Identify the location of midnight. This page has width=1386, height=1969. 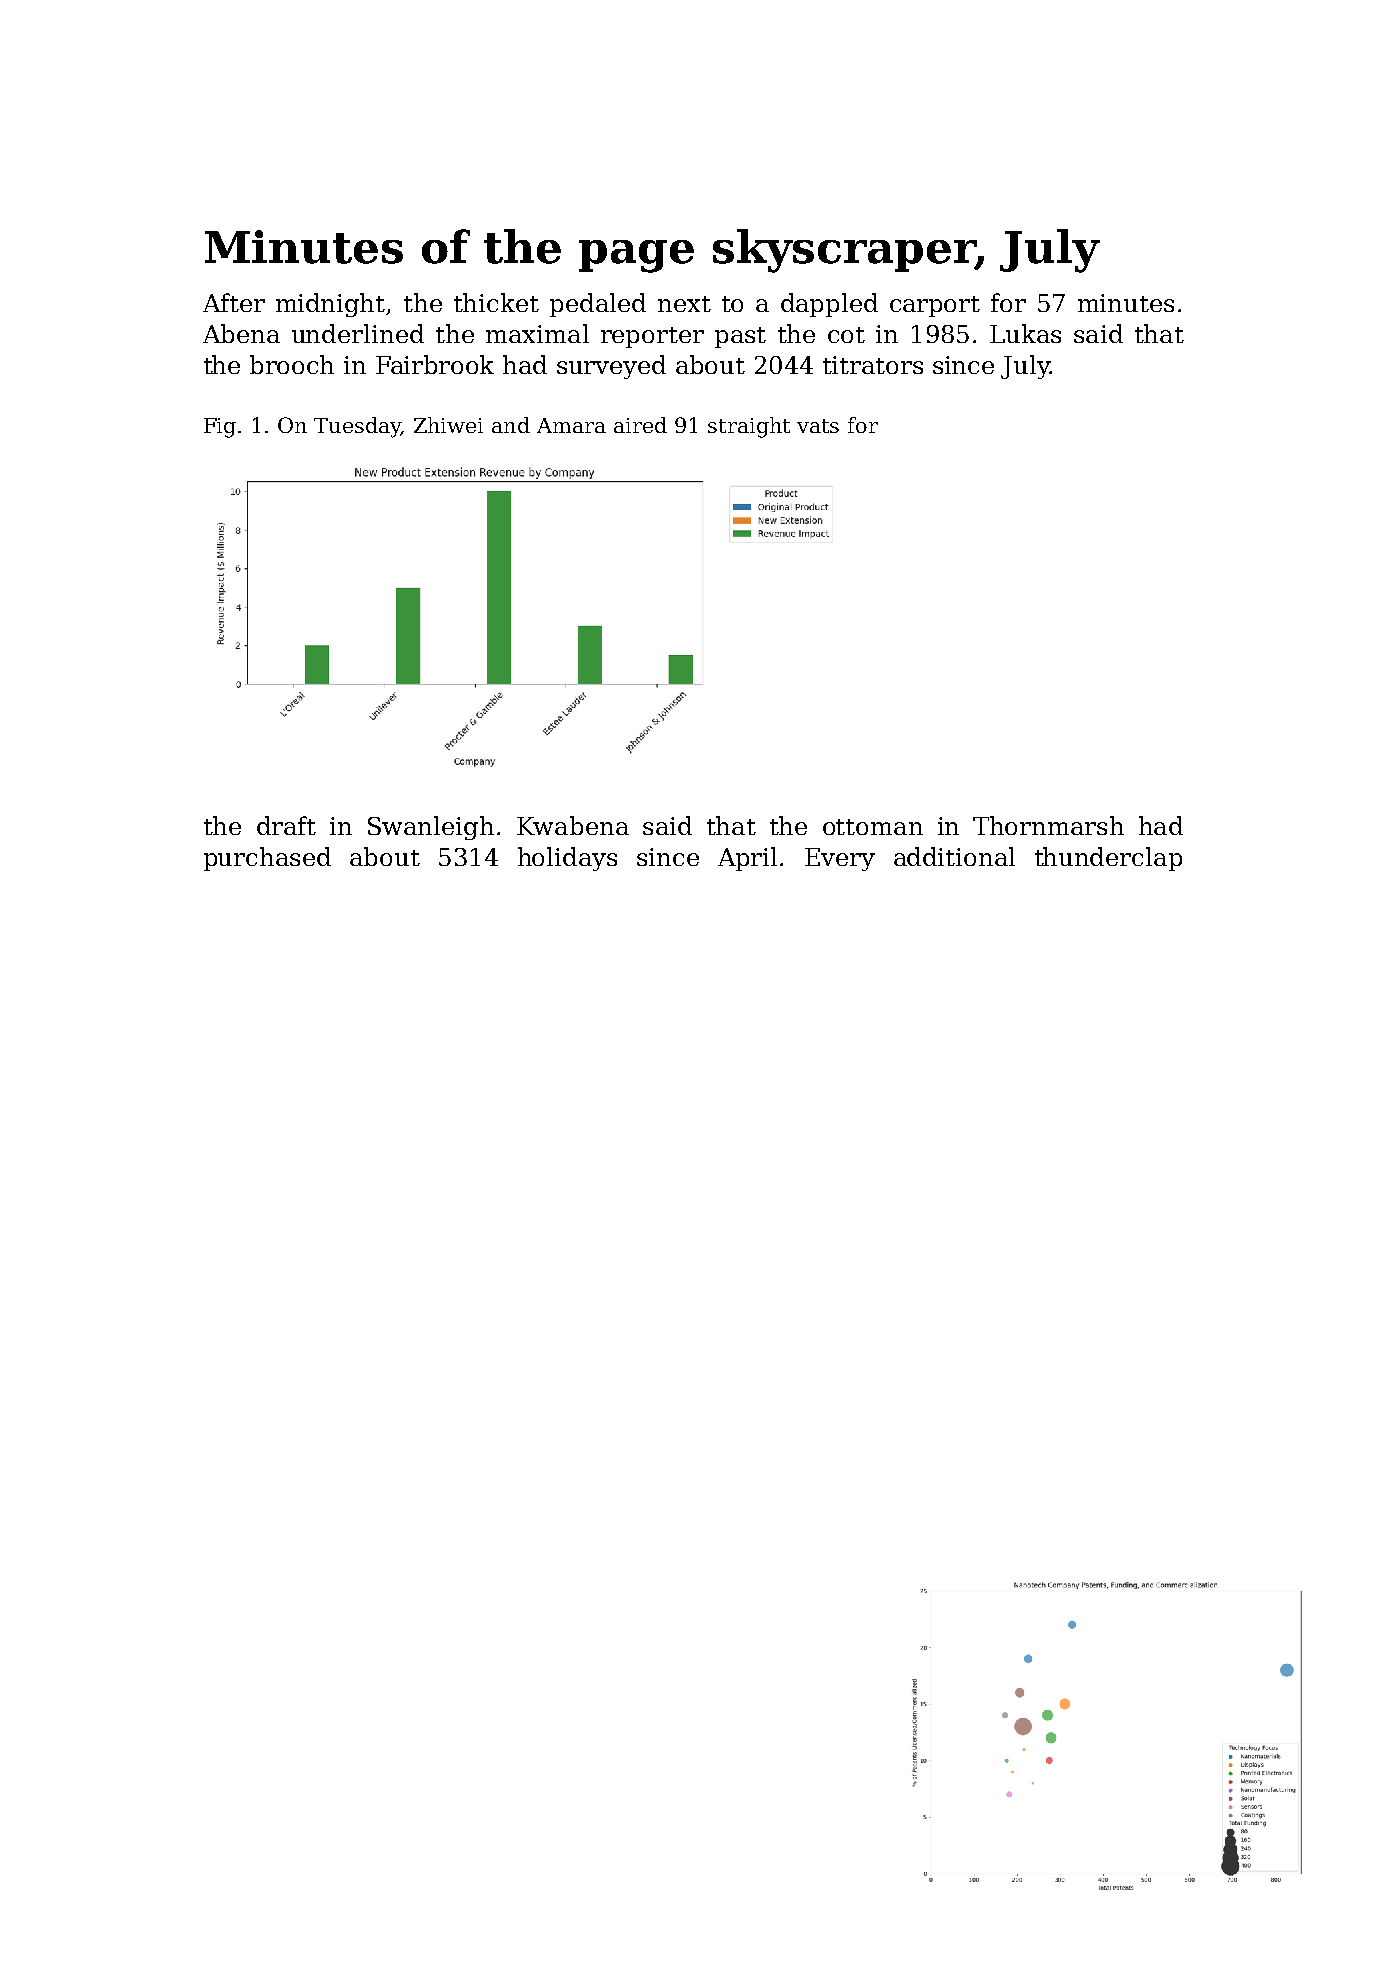
(330, 305).
